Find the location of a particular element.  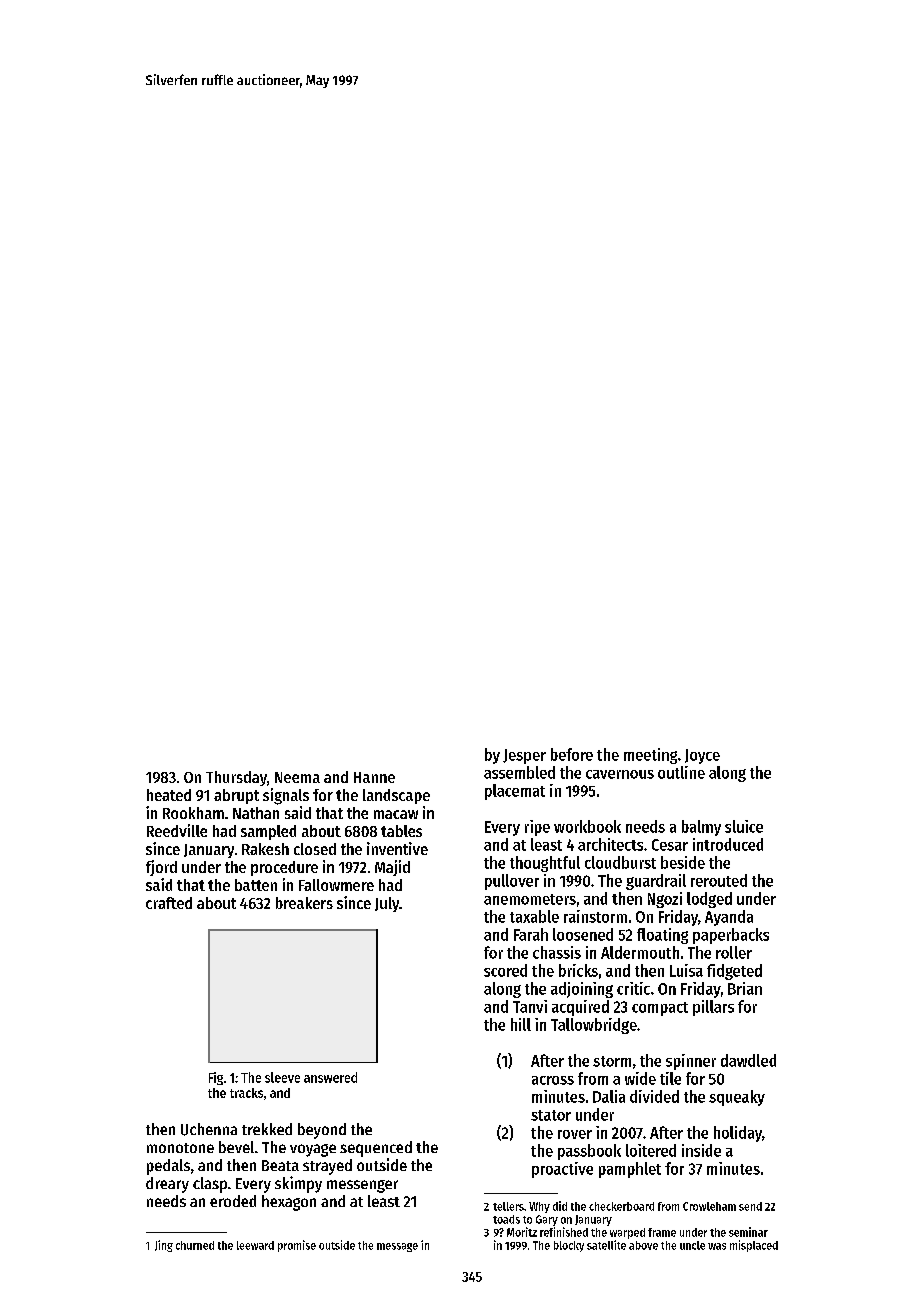

Jesper is located at coordinates (524, 756).
